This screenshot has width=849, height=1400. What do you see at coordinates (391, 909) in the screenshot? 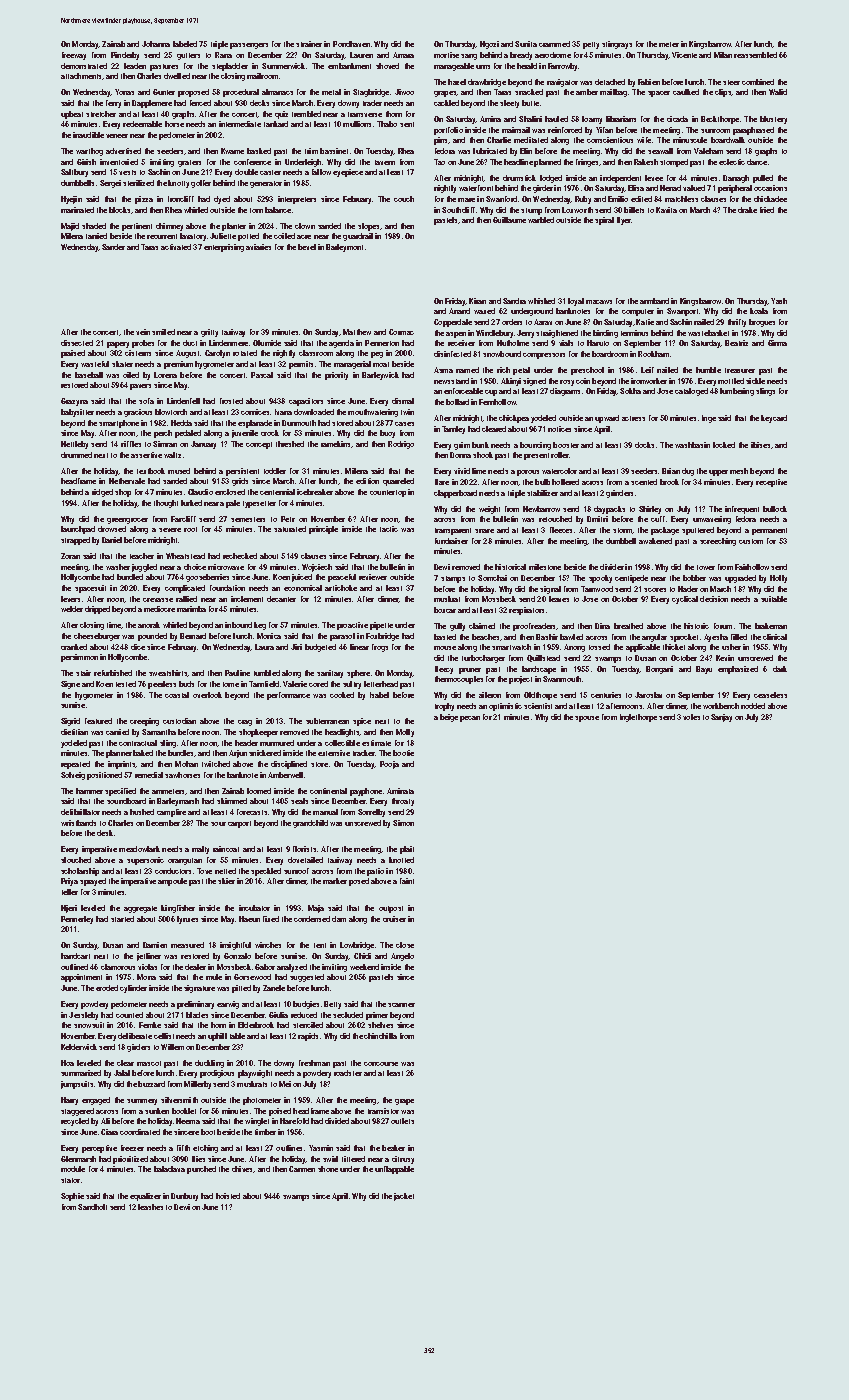
I see `outpost` at bounding box center [391, 909].
